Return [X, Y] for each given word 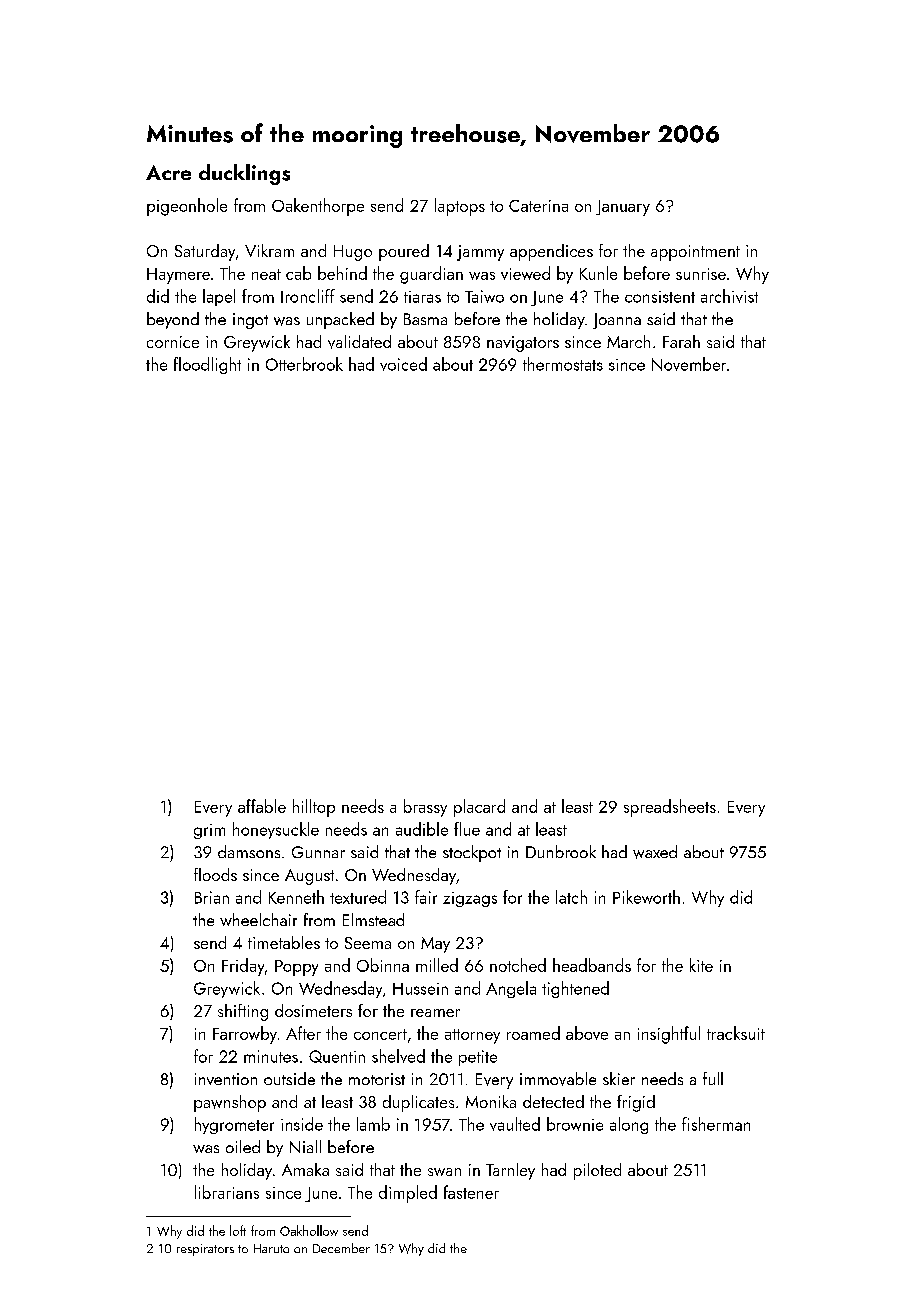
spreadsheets [670, 808]
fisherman [716, 1124]
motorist [377, 1079]
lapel [219, 297]
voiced [403, 364]
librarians [227, 1192]
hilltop [314, 808]
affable [262, 806]
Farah [681, 341]
